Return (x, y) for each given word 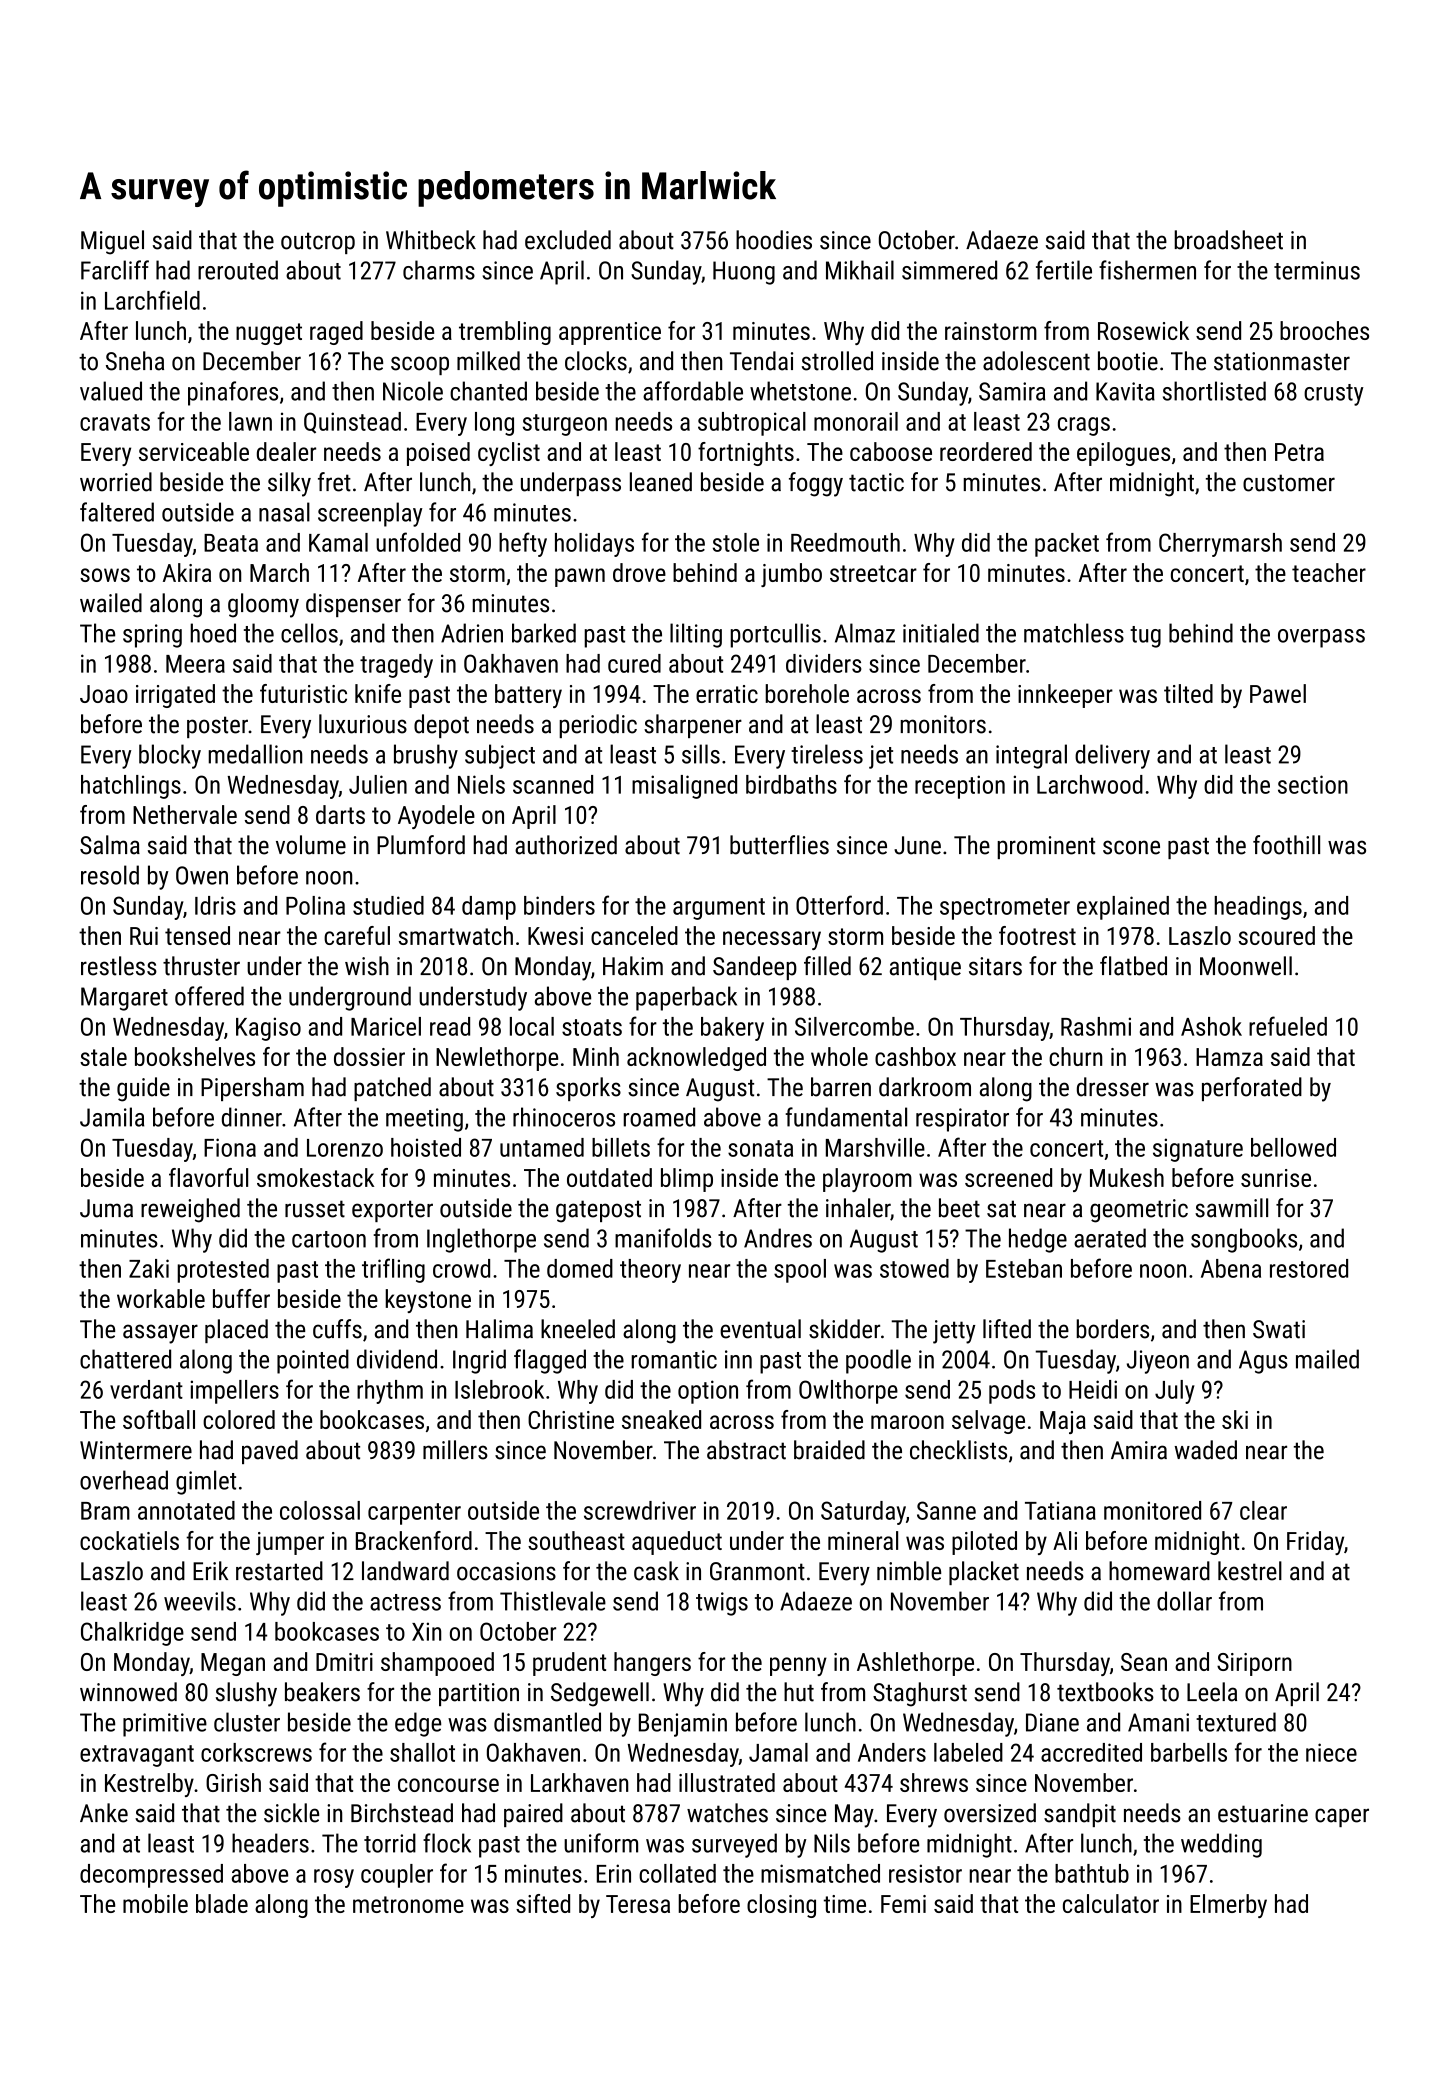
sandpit (1080, 1815)
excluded (568, 240)
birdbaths (791, 784)
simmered (949, 270)
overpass (1321, 638)
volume (311, 845)
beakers (322, 1692)
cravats (115, 422)
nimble (909, 1571)
